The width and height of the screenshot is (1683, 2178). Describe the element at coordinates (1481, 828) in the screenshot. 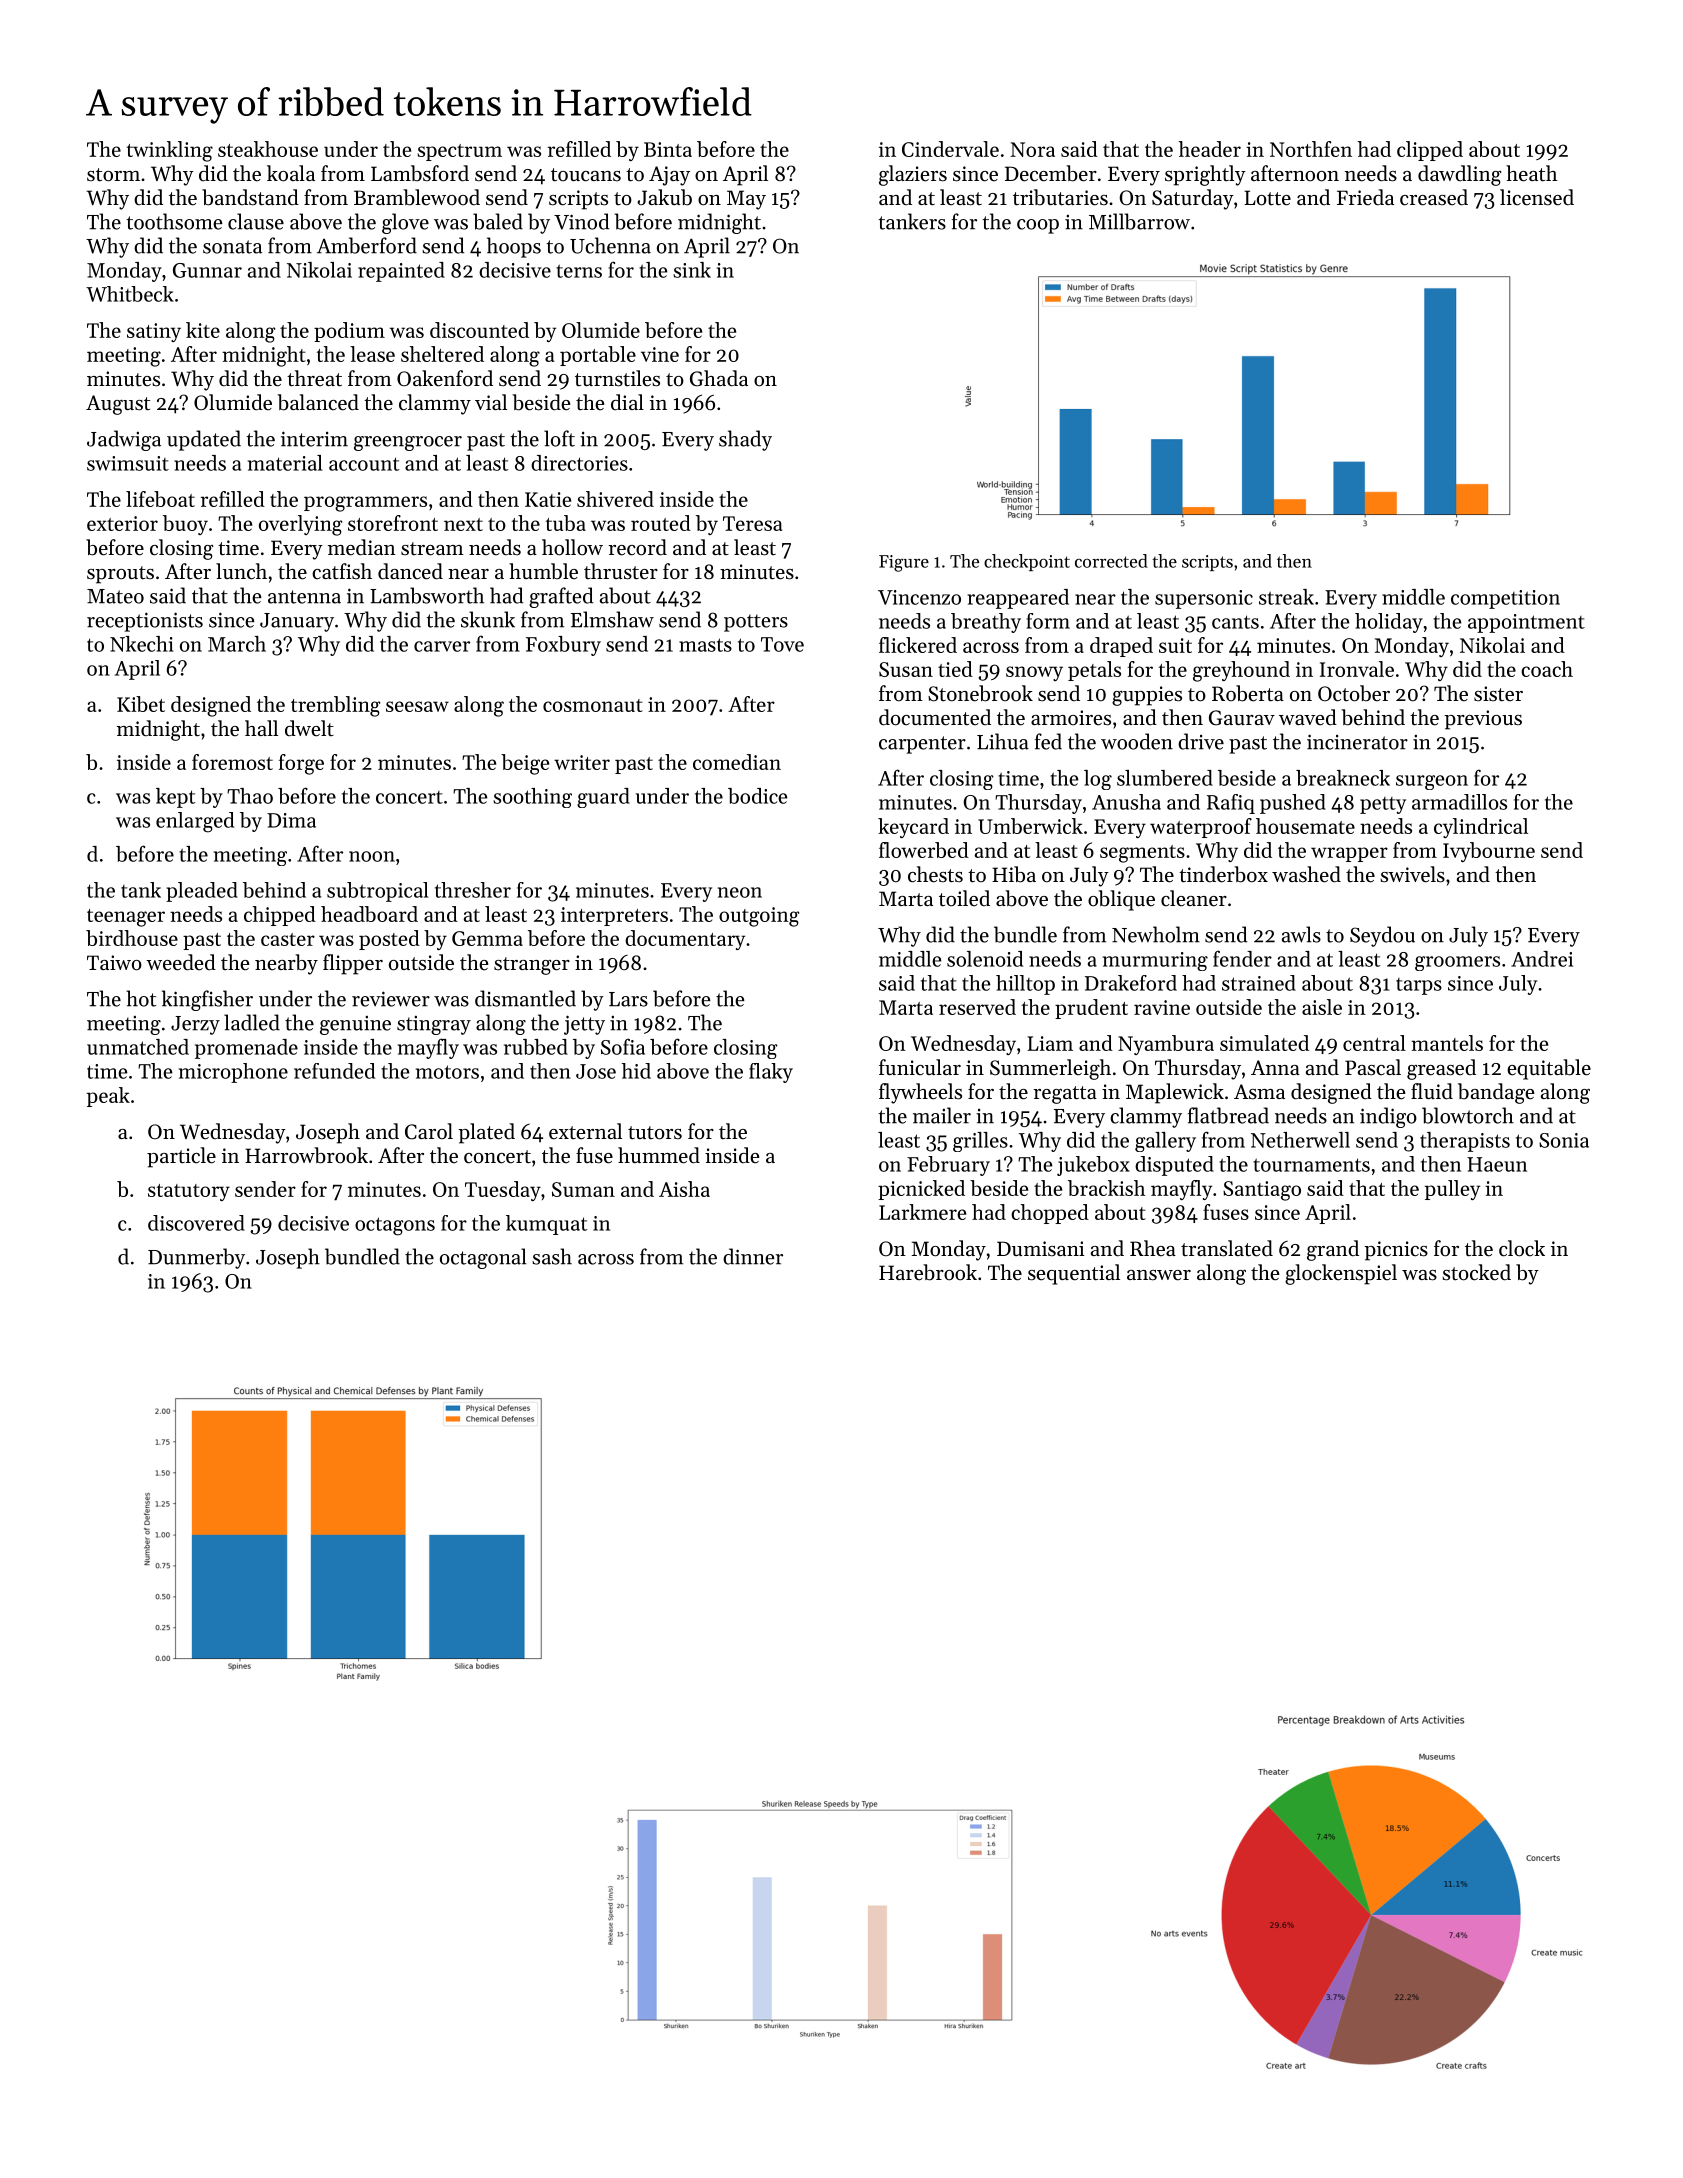

I see `cylindrical` at that location.
